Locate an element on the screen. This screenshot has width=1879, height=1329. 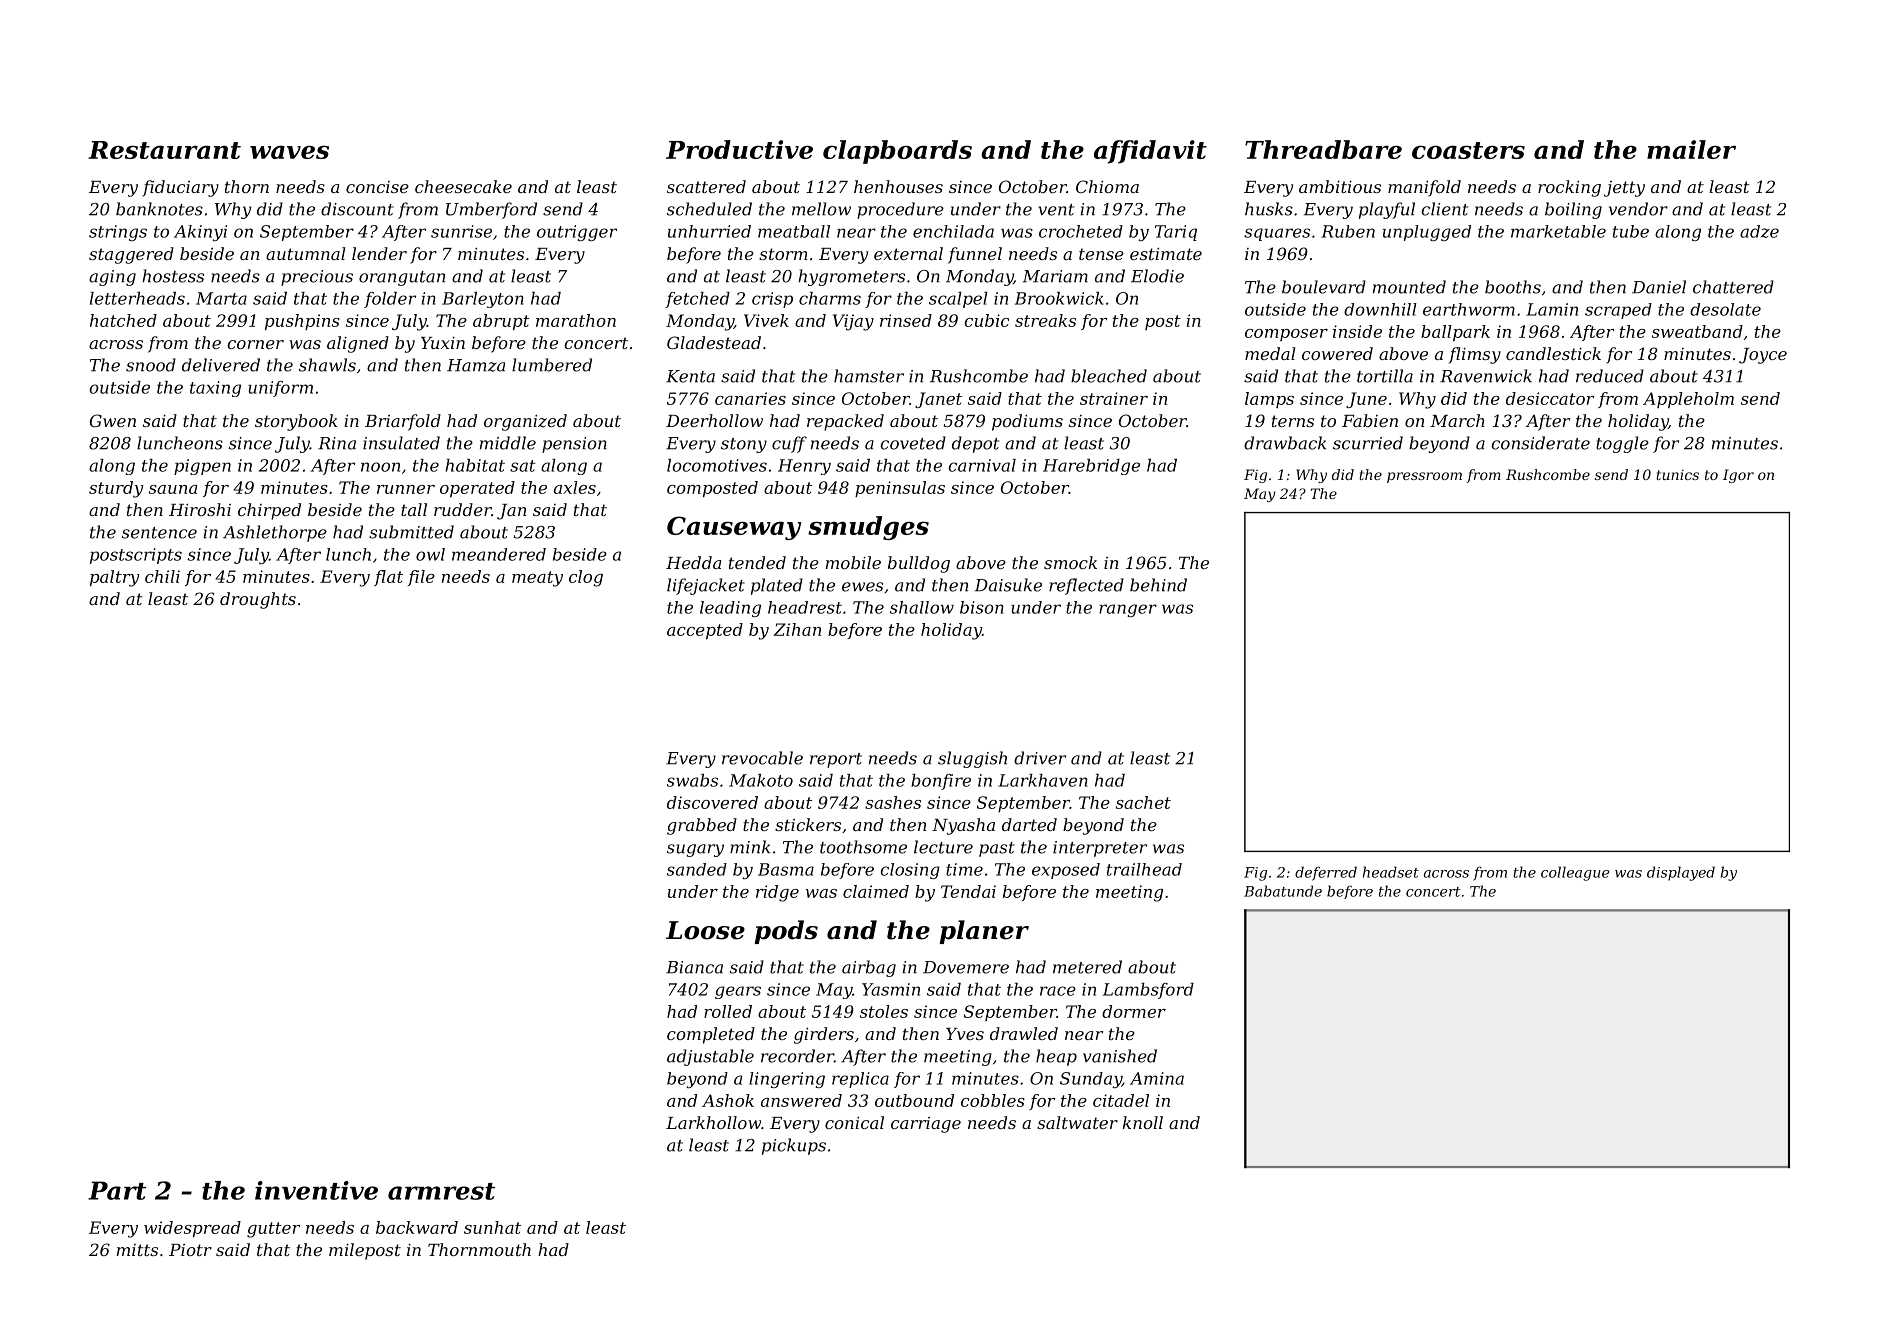
swabs is located at coordinates (692, 780).
